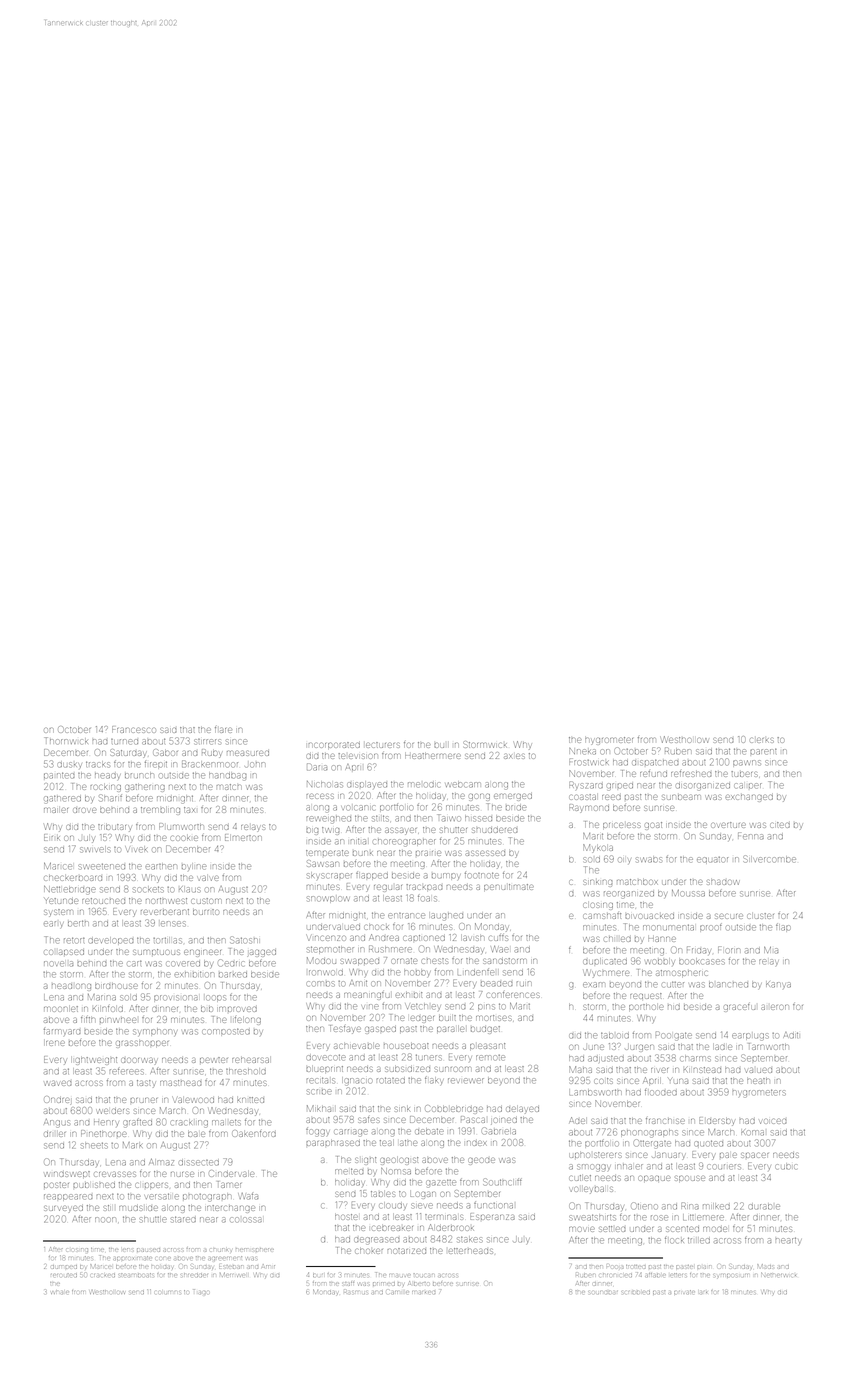 The width and height of the document is (849, 1400). Describe the element at coordinates (771, 950) in the document. I see `Mia` at that location.
